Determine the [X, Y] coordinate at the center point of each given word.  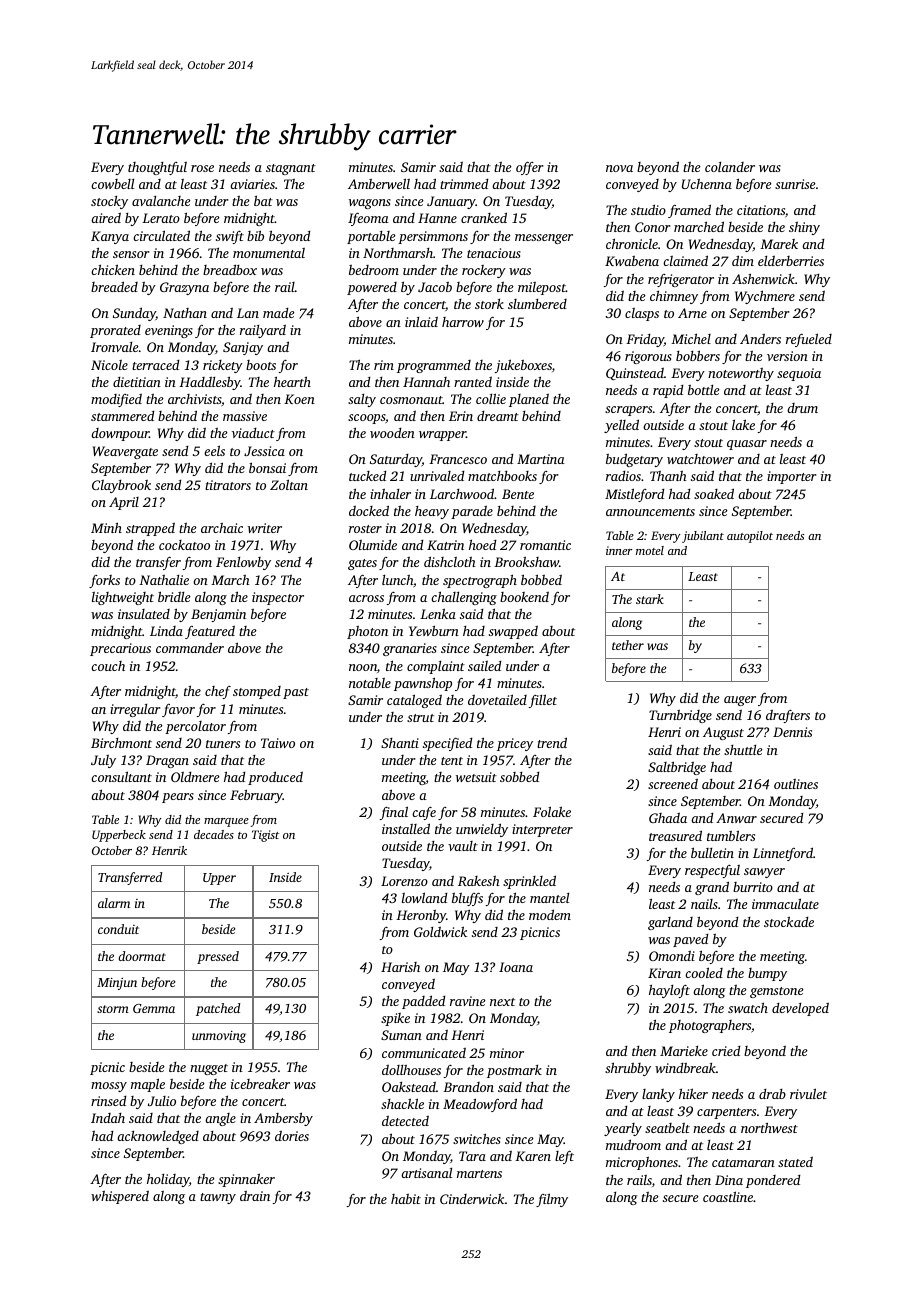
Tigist [265, 836]
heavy [432, 512]
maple [148, 1085]
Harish [400, 967]
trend [552, 742]
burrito [753, 887]
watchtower [700, 459]
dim [743, 260]
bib [255, 235]
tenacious [494, 253]
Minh [106, 527]
